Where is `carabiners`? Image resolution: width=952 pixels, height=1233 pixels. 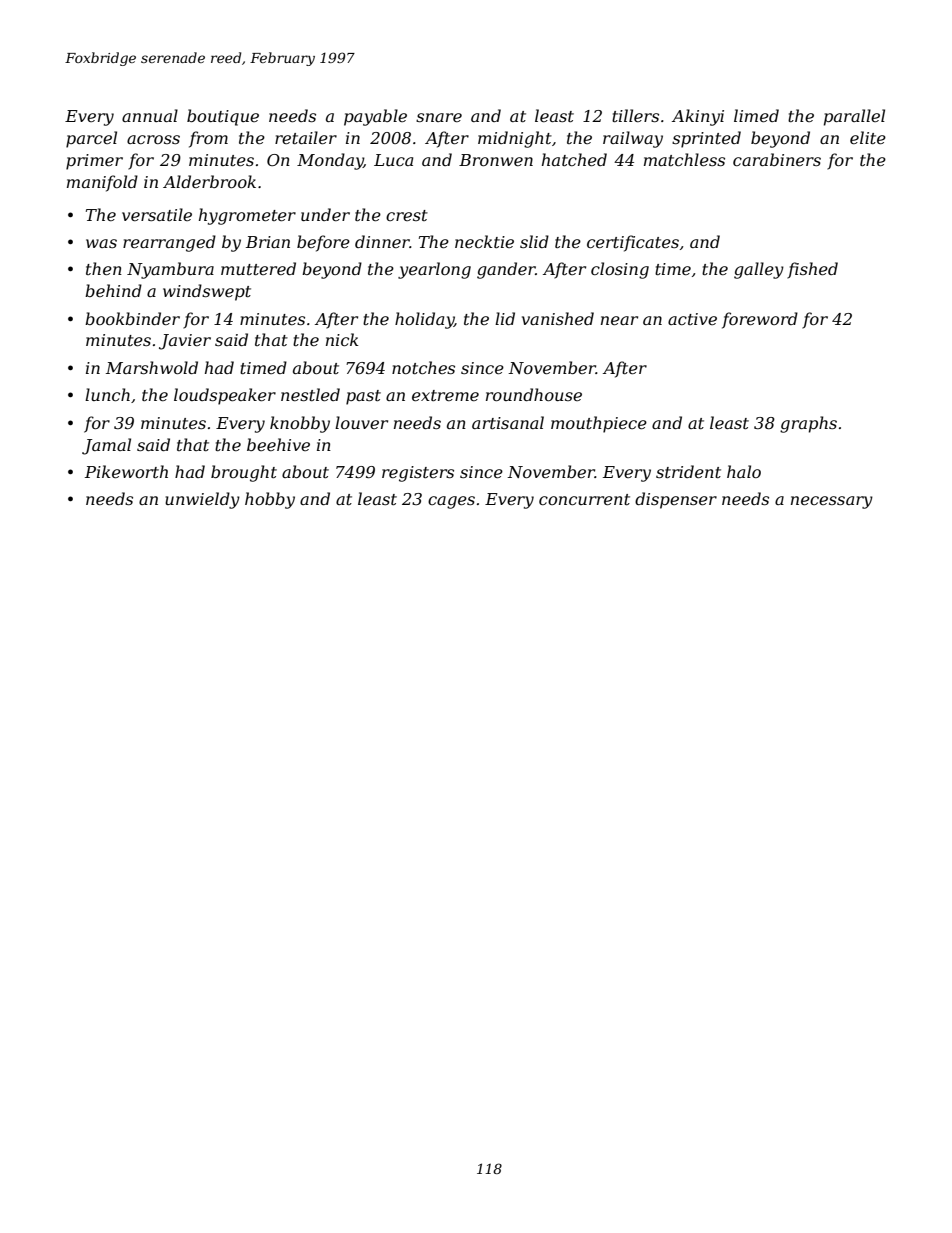 carabiners is located at coordinates (777, 159).
